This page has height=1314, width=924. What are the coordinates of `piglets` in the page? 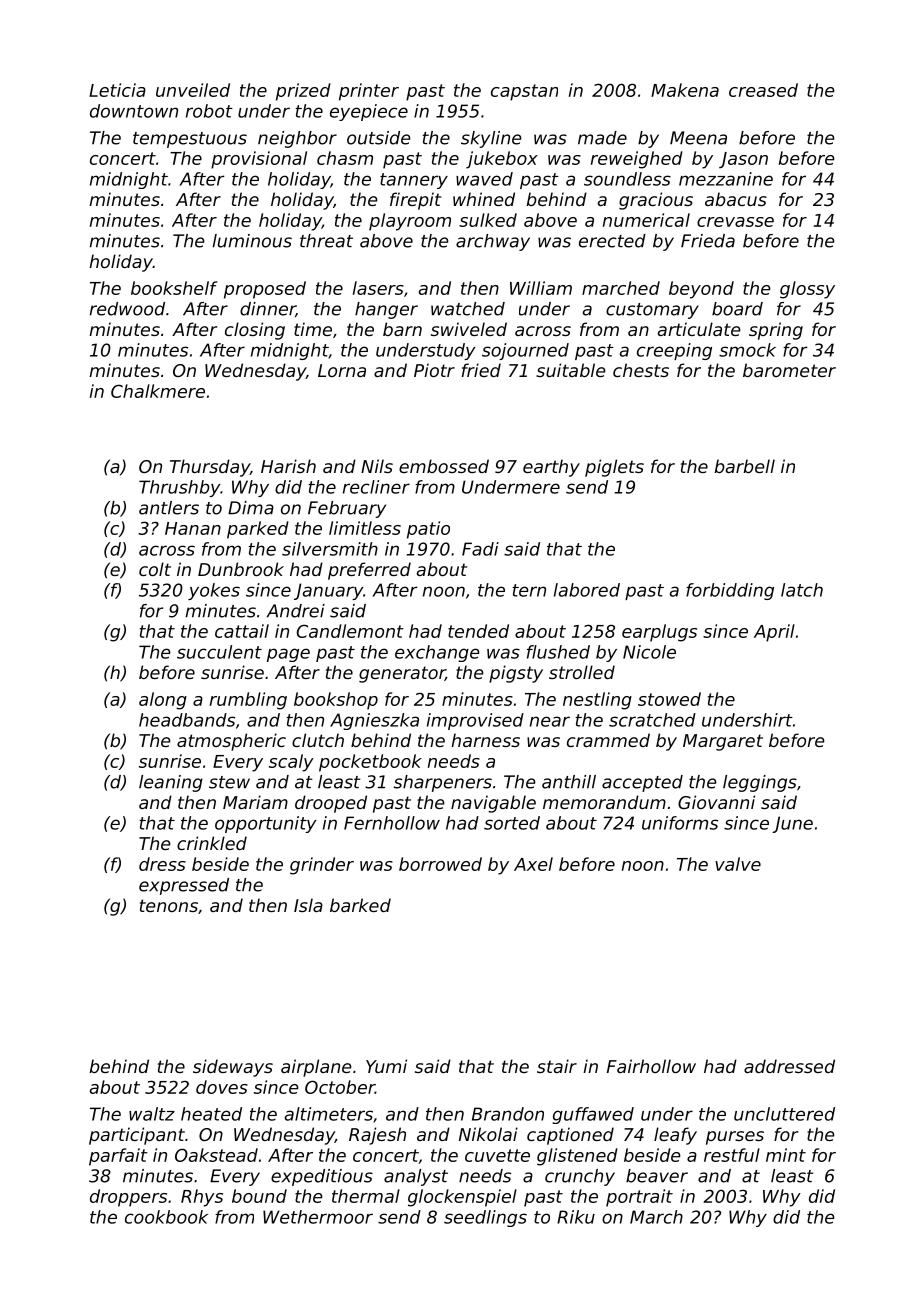 It's located at (614, 468).
